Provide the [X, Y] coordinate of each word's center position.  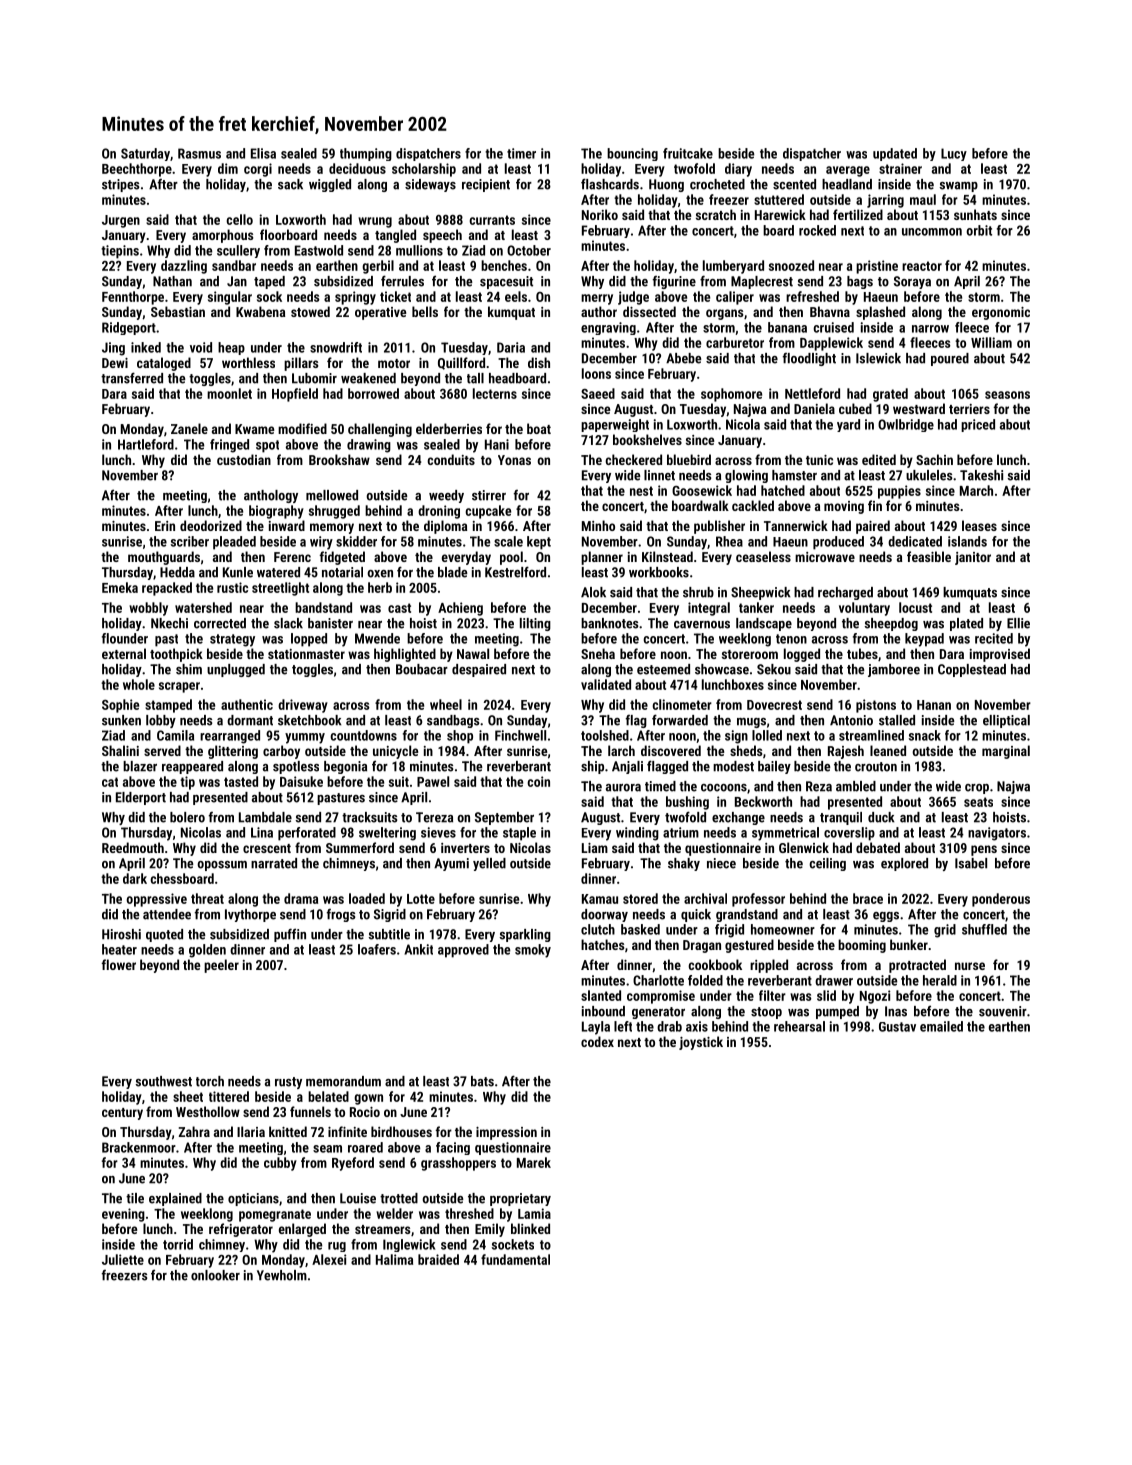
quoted [164, 935]
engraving [608, 328]
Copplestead [972, 670]
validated [606, 684]
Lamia [534, 1213]
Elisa [263, 153]
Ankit [418, 949]
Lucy [954, 154]
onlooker [215, 1275]
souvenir [1003, 1011]
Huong [666, 185]
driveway [303, 706]
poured [950, 359]
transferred [132, 378]
